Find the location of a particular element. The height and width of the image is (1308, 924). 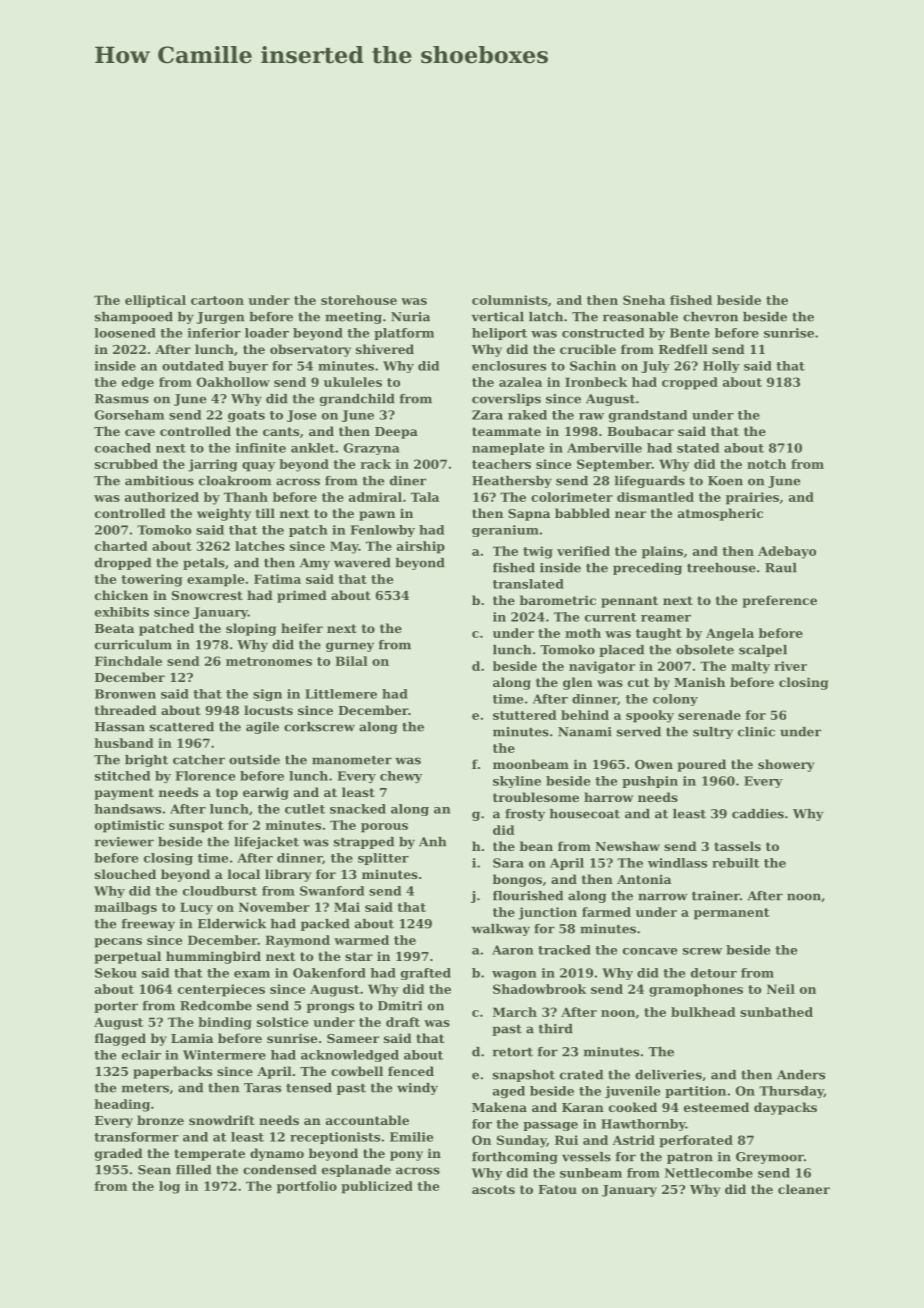

Dmitri is located at coordinates (400, 1006).
